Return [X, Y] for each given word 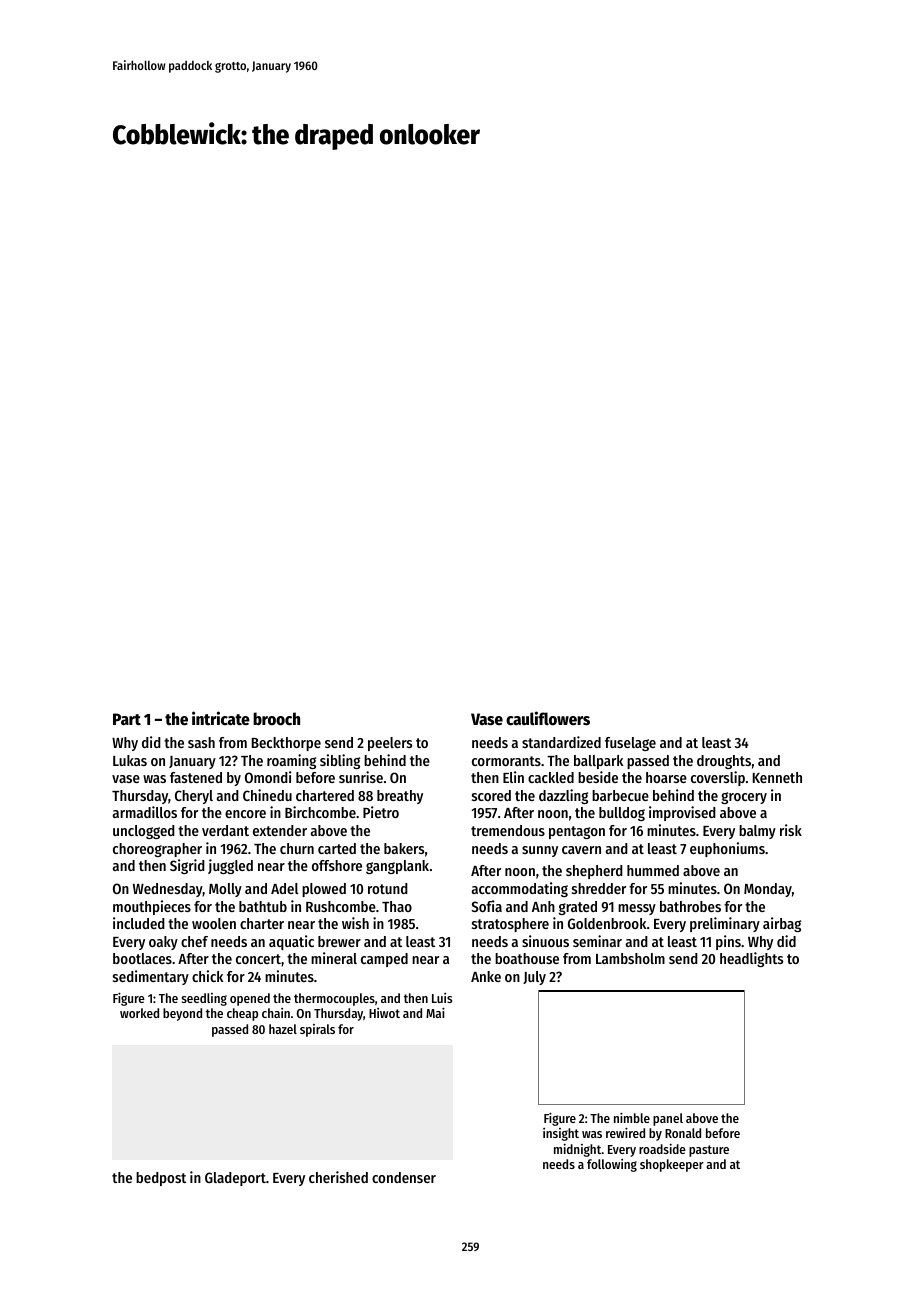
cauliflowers [548, 718]
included [139, 923]
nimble [632, 1117]
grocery [744, 798]
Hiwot [384, 1013]
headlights [751, 959]
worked [139, 1013]
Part [127, 719]
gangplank [397, 867]
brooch [276, 719]
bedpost [161, 1179]
